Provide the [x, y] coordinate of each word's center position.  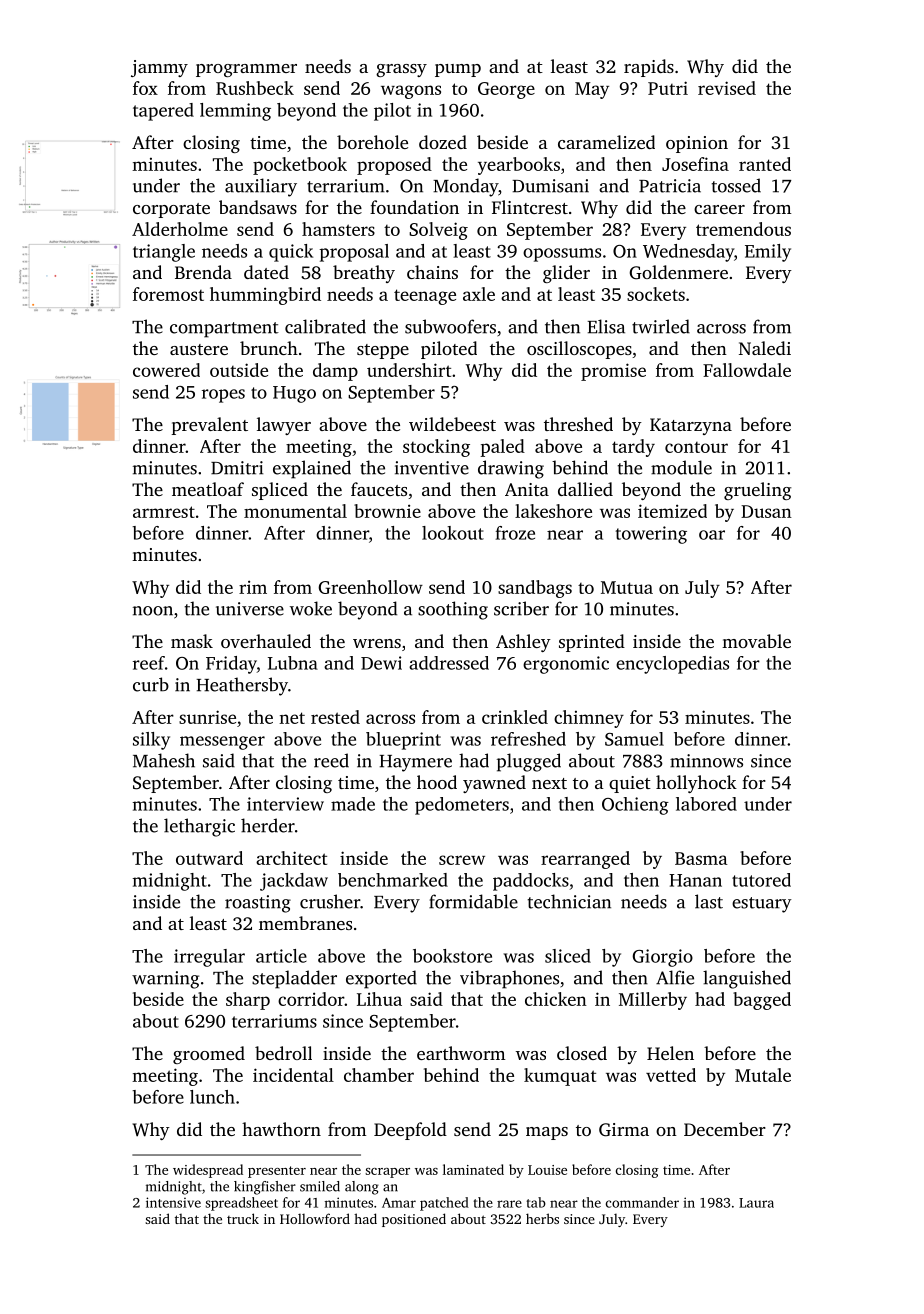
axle [479, 294]
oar [712, 535]
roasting [258, 904]
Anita [527, 489]
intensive [173, 1202]
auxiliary [261, 187]
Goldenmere [679, 272]
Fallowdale [747, 370]
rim [253, 587]
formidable [473, 901]
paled [502, 448]
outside [239, 370]
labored [706, 804]
